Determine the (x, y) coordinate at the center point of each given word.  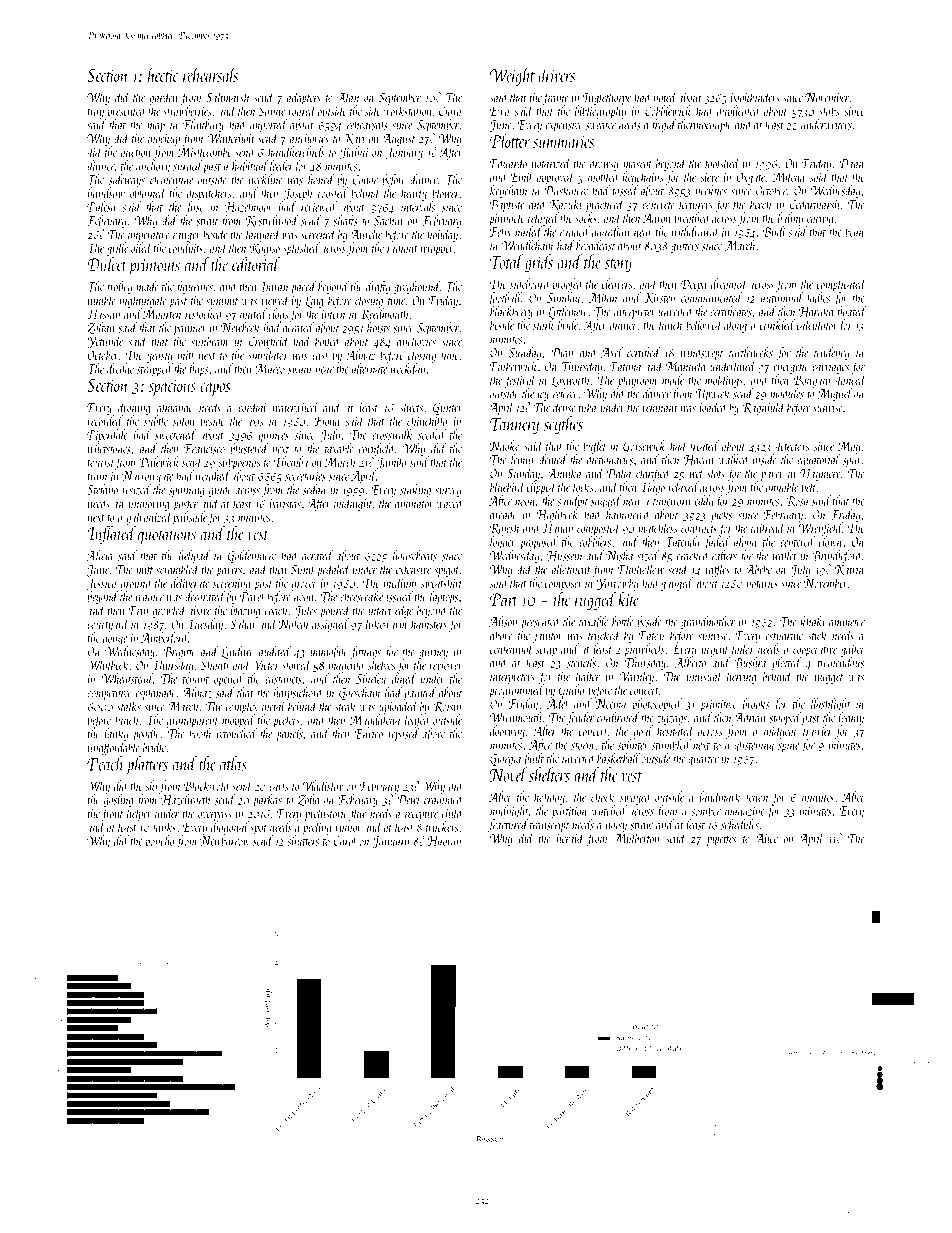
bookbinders (755, 97)
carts (279, 787)
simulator (268, 354)
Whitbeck (108, 664)
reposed (404, 734)
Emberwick (514, 366)
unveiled (676, 311)
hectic (163, 74)
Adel (558, 703)
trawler (817, 731)
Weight (512, 76)
